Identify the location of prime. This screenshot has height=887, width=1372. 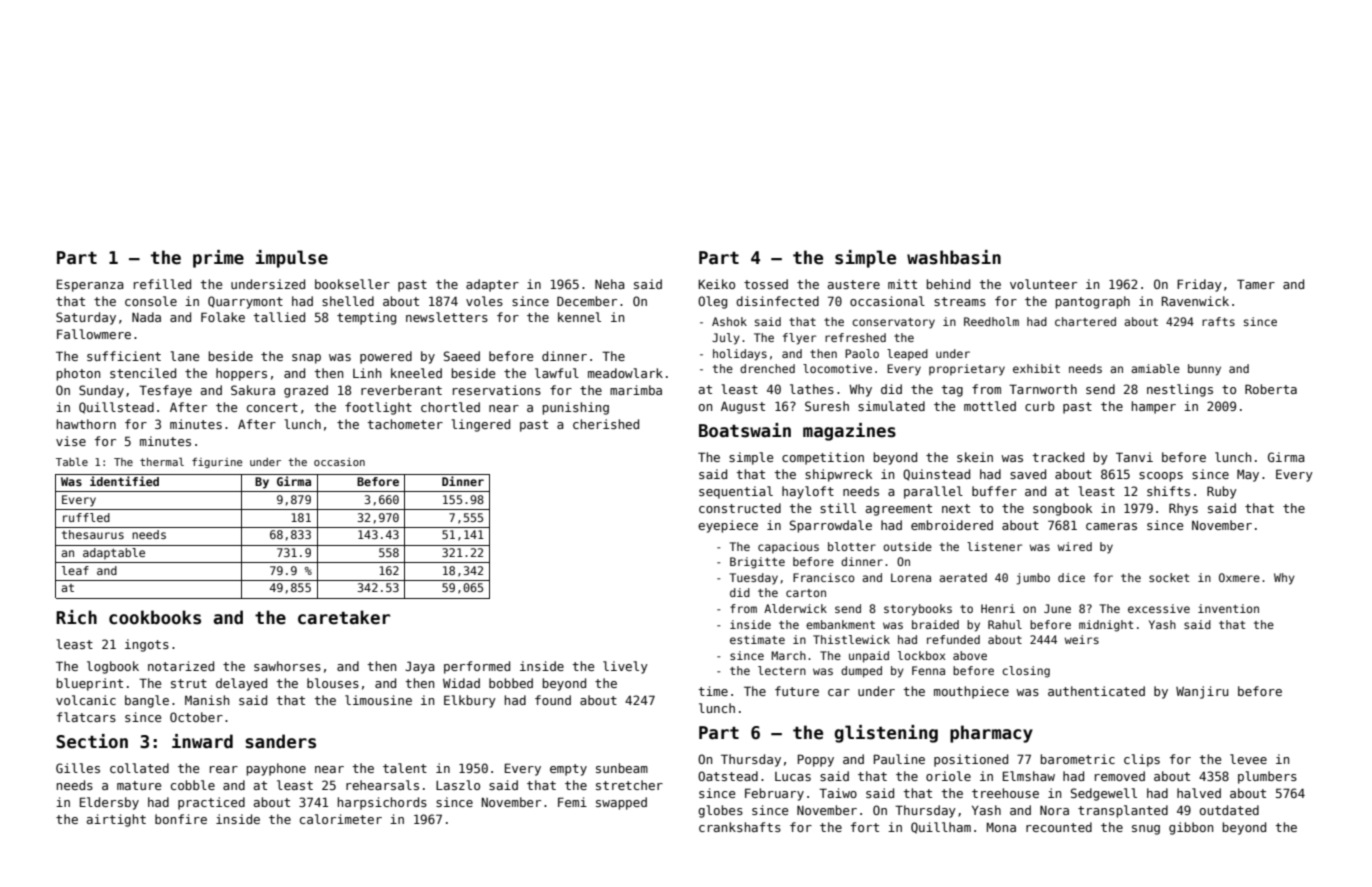
(218, 259).
